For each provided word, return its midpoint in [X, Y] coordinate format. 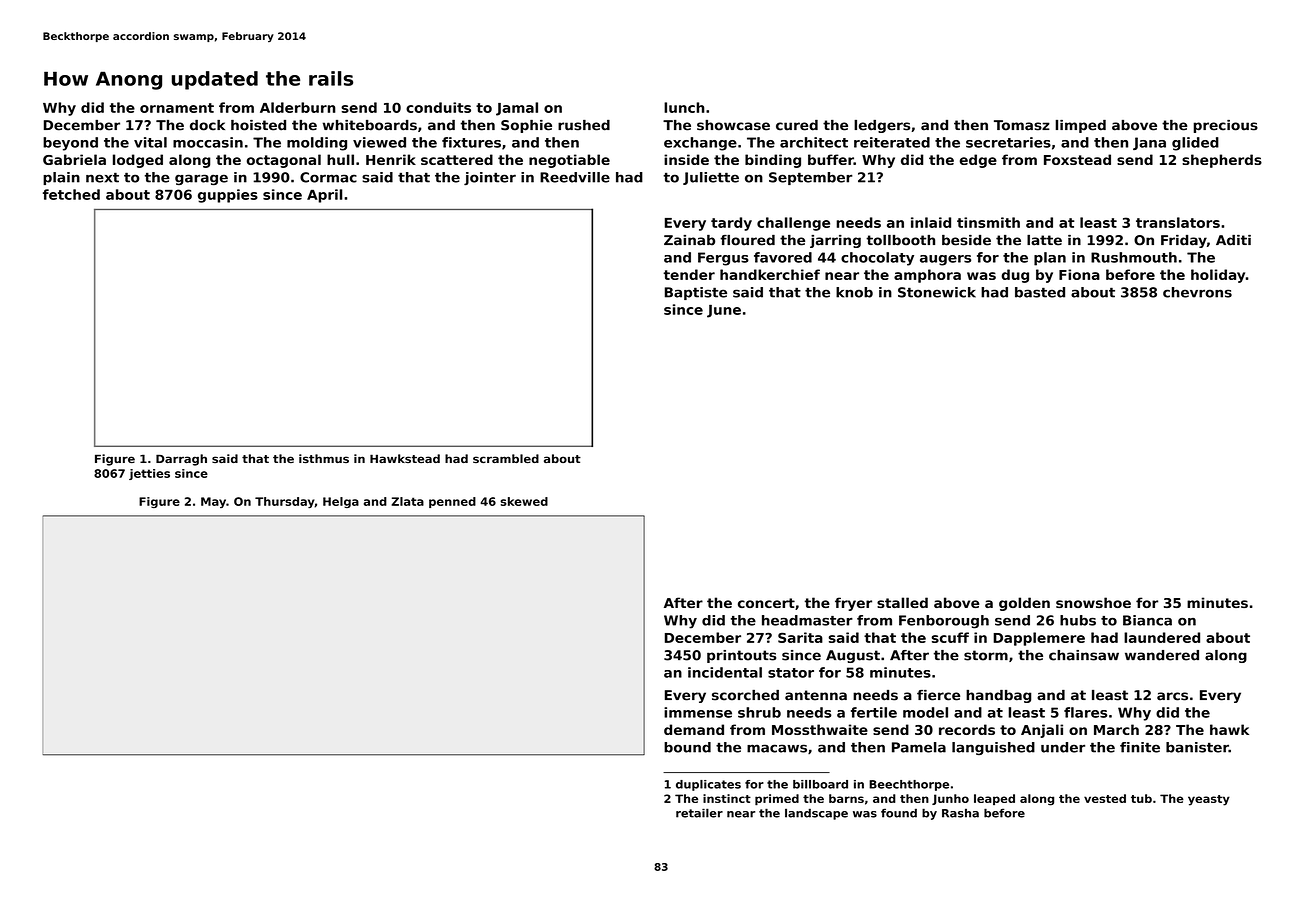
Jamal [517, 109]
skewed [524, 501]
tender [689, 274]
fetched [71, 194]
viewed [379, 142]
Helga [341, 502]
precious [1225, 126]
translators [1178, 222]
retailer [699, 813]
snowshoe [1093, 602]
